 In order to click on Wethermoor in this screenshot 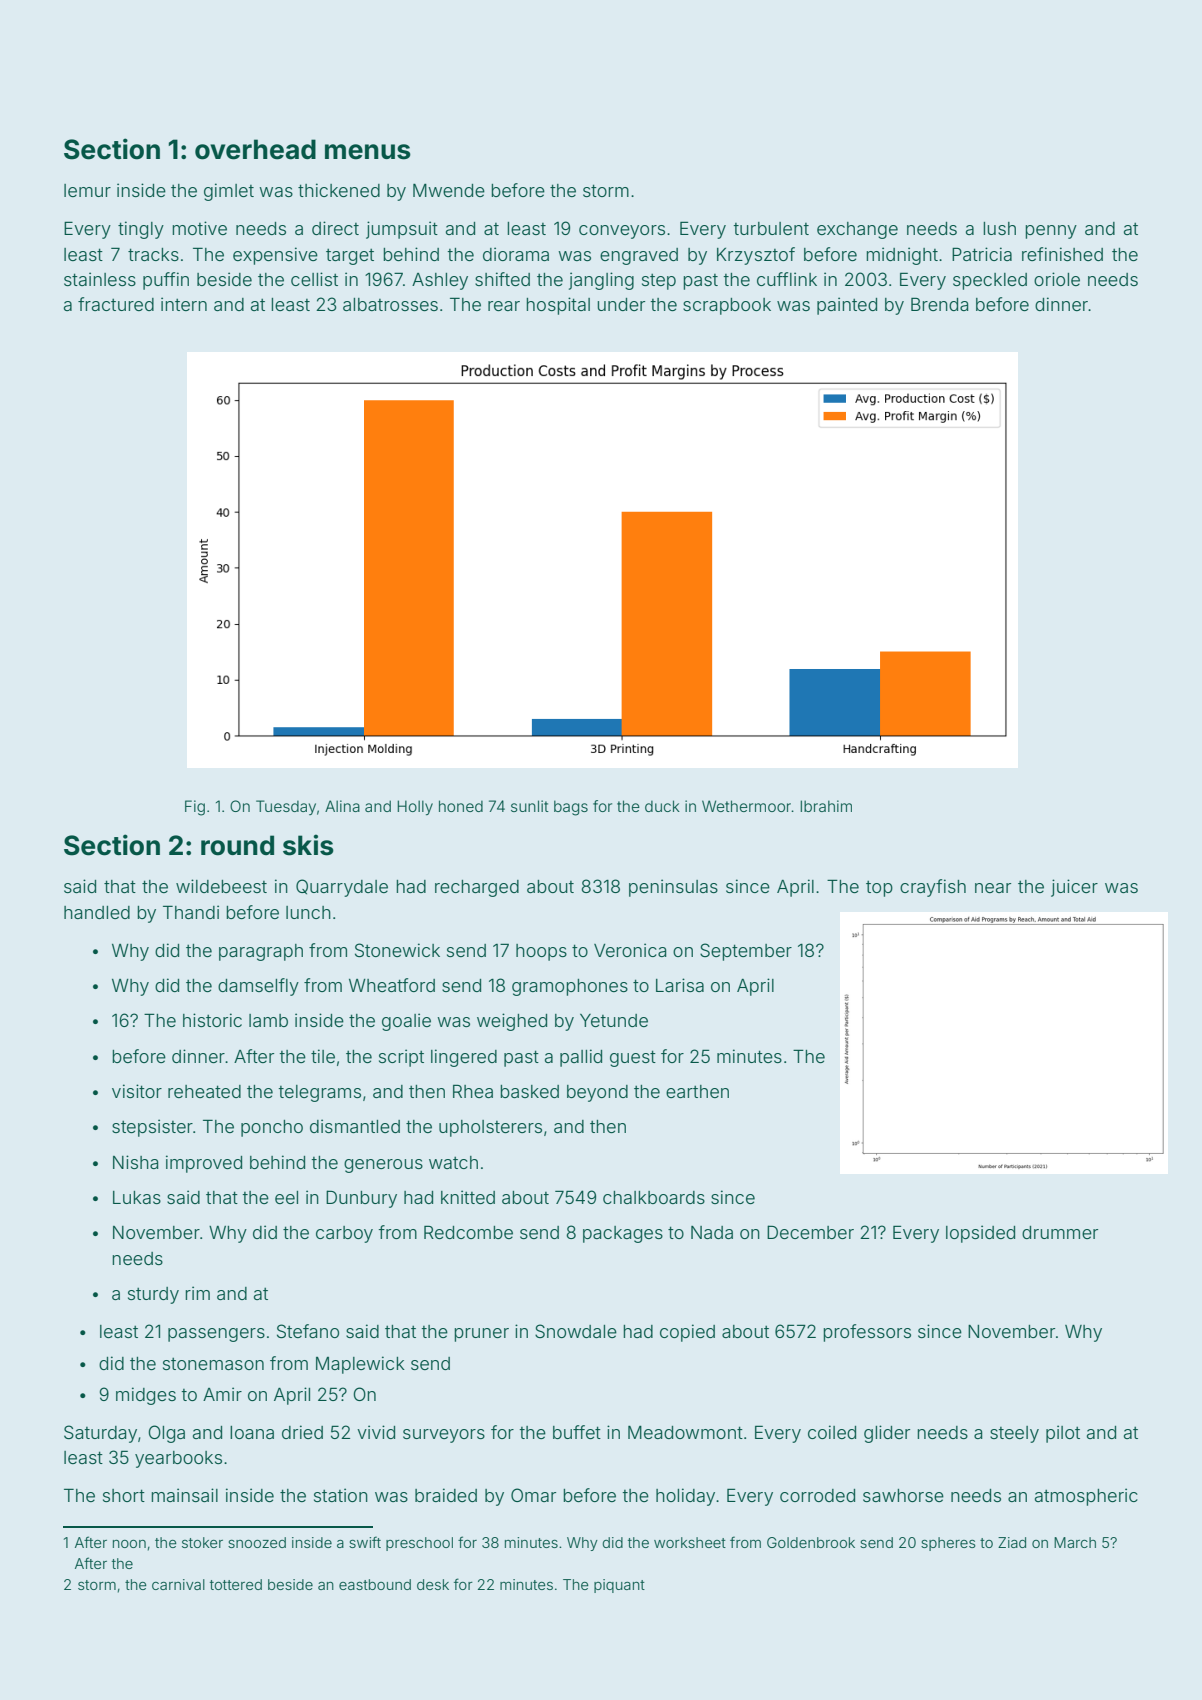, I will do `click(747, 806)`.
